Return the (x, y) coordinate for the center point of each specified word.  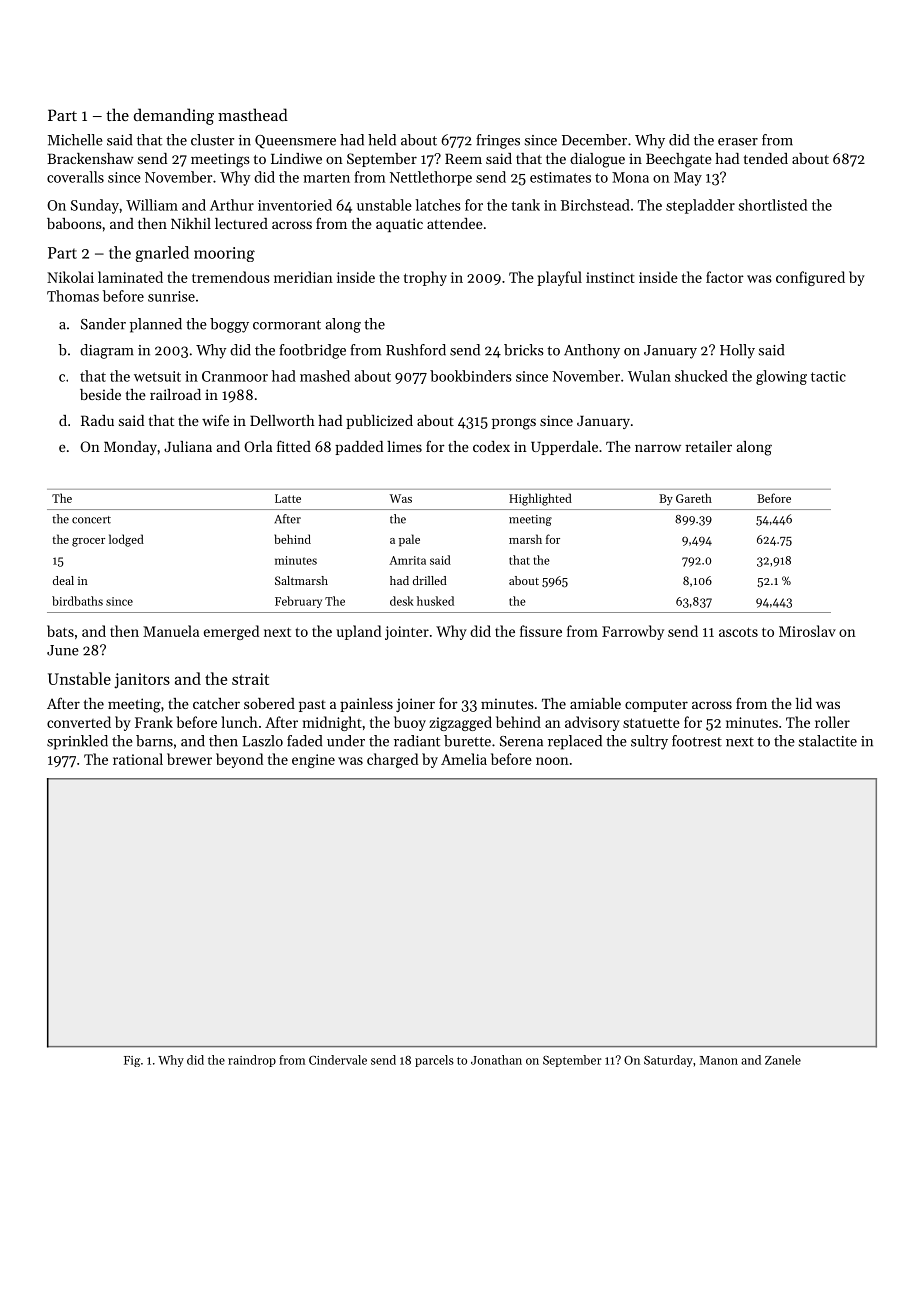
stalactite (828, 741)
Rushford (416, 350)
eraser (738, 142)
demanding (174, 116)
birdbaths (77, 601)
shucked (701, 376)
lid (804, 703)
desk (402, 601)
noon (552, 761)
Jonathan (496, 1060)
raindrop (252, 1061)
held (382, 140)
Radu (97, 420)
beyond (239, 760)
